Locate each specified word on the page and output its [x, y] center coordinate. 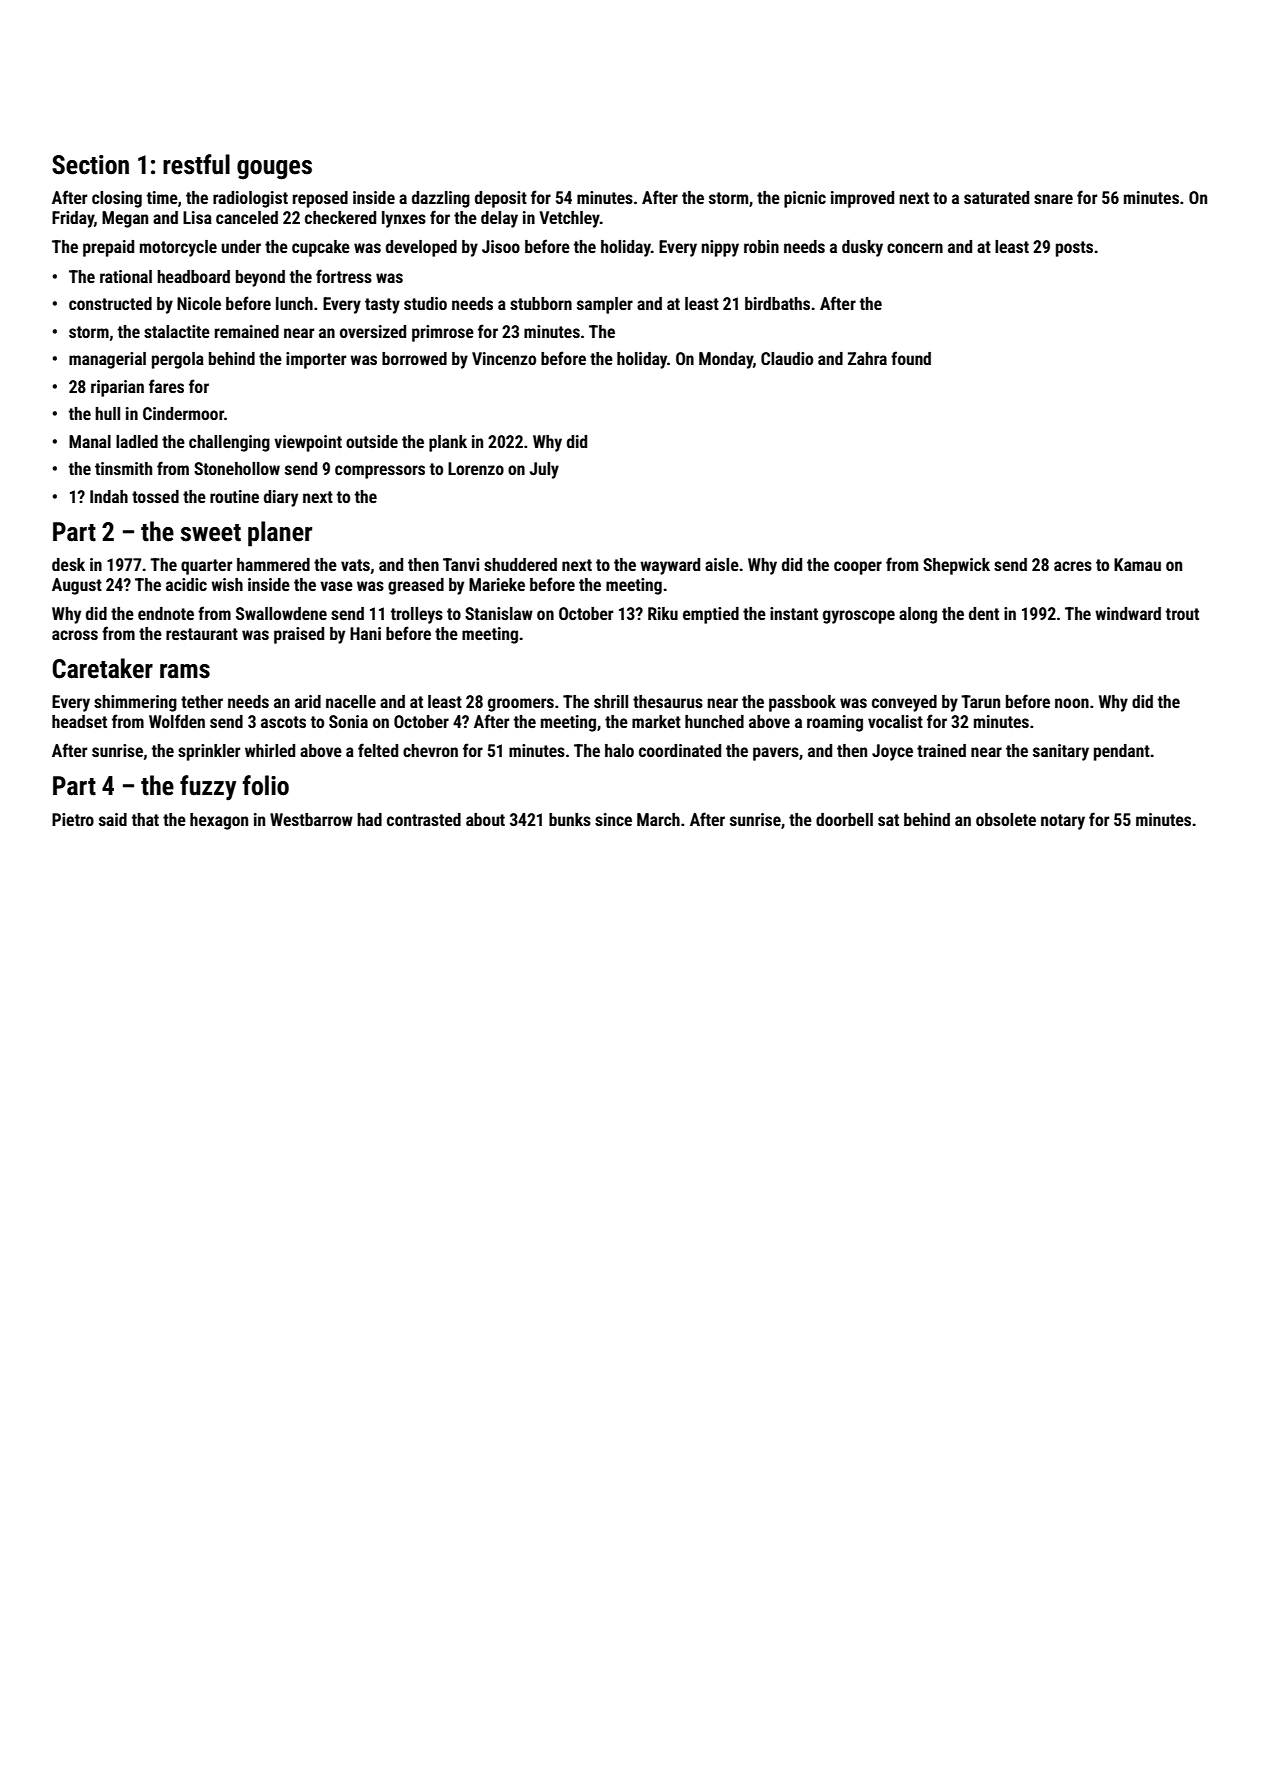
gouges [274, 170]
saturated [996, 197]
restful [196, 164]
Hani [365, 633]
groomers [521, 705]
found [911, 358]
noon [1072, 703]
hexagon [219, 821]
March [658, 819]
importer [316, 360]
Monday [726, 360]
